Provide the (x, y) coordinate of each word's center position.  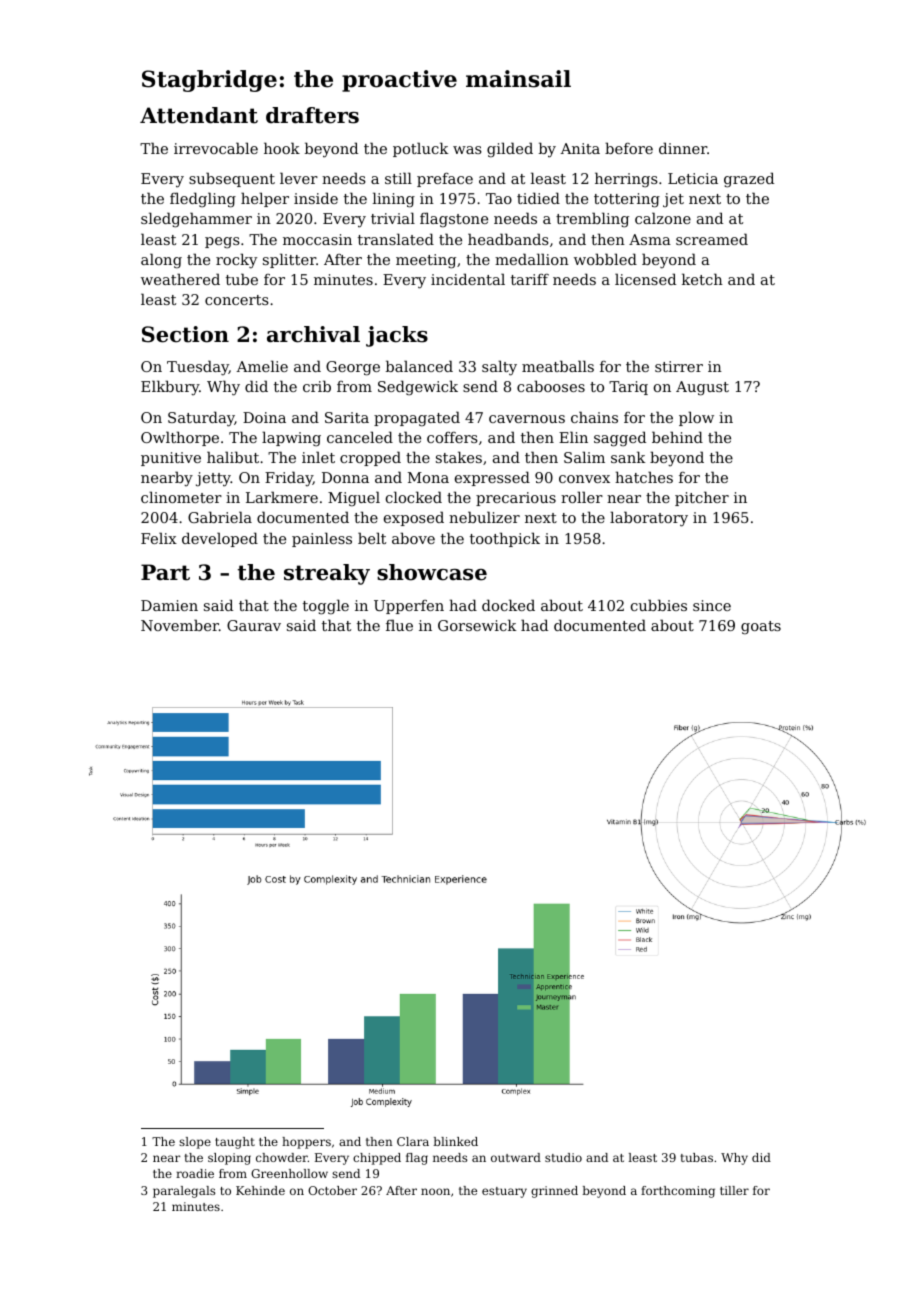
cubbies (659, 605)
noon (435, 1191)
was (467, 150)
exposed (414, 518)
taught (235, 1143)
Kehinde (260, 1190)
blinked (455, 1141)
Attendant (199, 115)
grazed (749, 180)
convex (584, 479)
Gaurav (254, 625)
